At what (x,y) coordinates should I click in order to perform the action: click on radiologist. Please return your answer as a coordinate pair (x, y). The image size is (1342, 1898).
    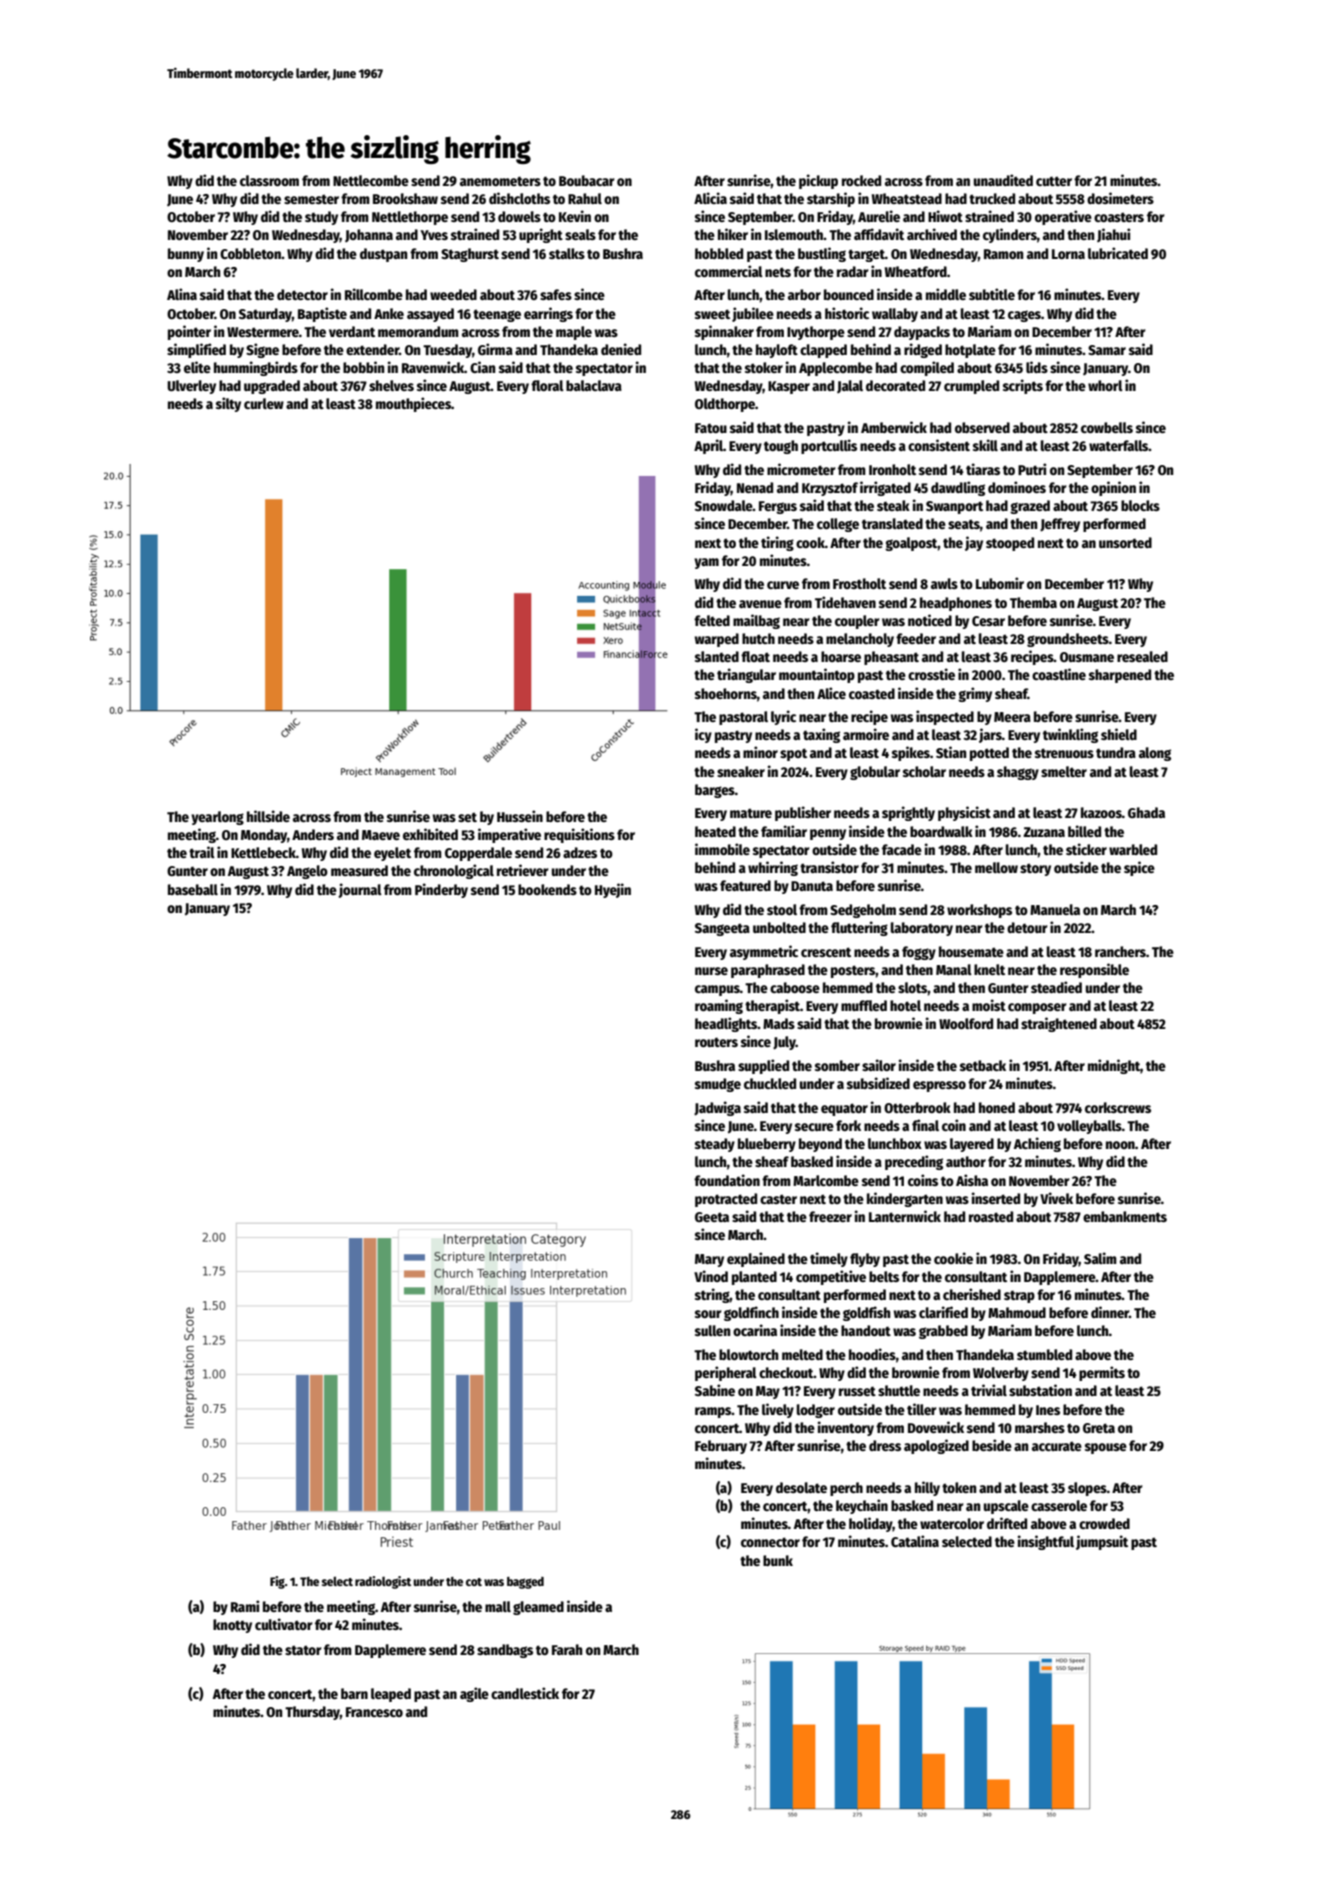
    Looking at the image, I should click on (383, 1582).
